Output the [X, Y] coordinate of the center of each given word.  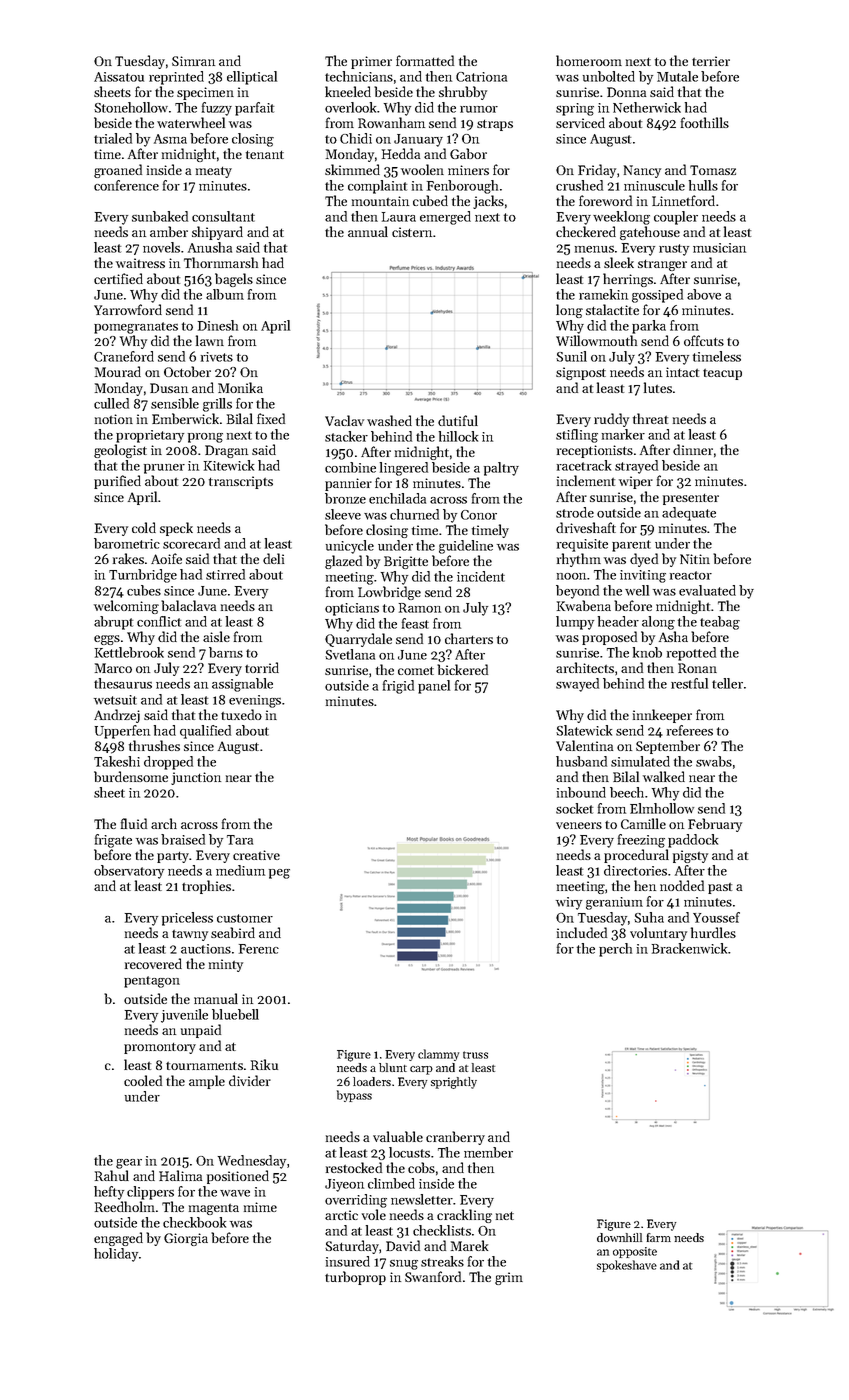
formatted [425, 60]
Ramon [420, 608]
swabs [714, 761]
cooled [143, 1080]
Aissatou [119, 77]
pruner [164, 469]
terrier [711, 61]
